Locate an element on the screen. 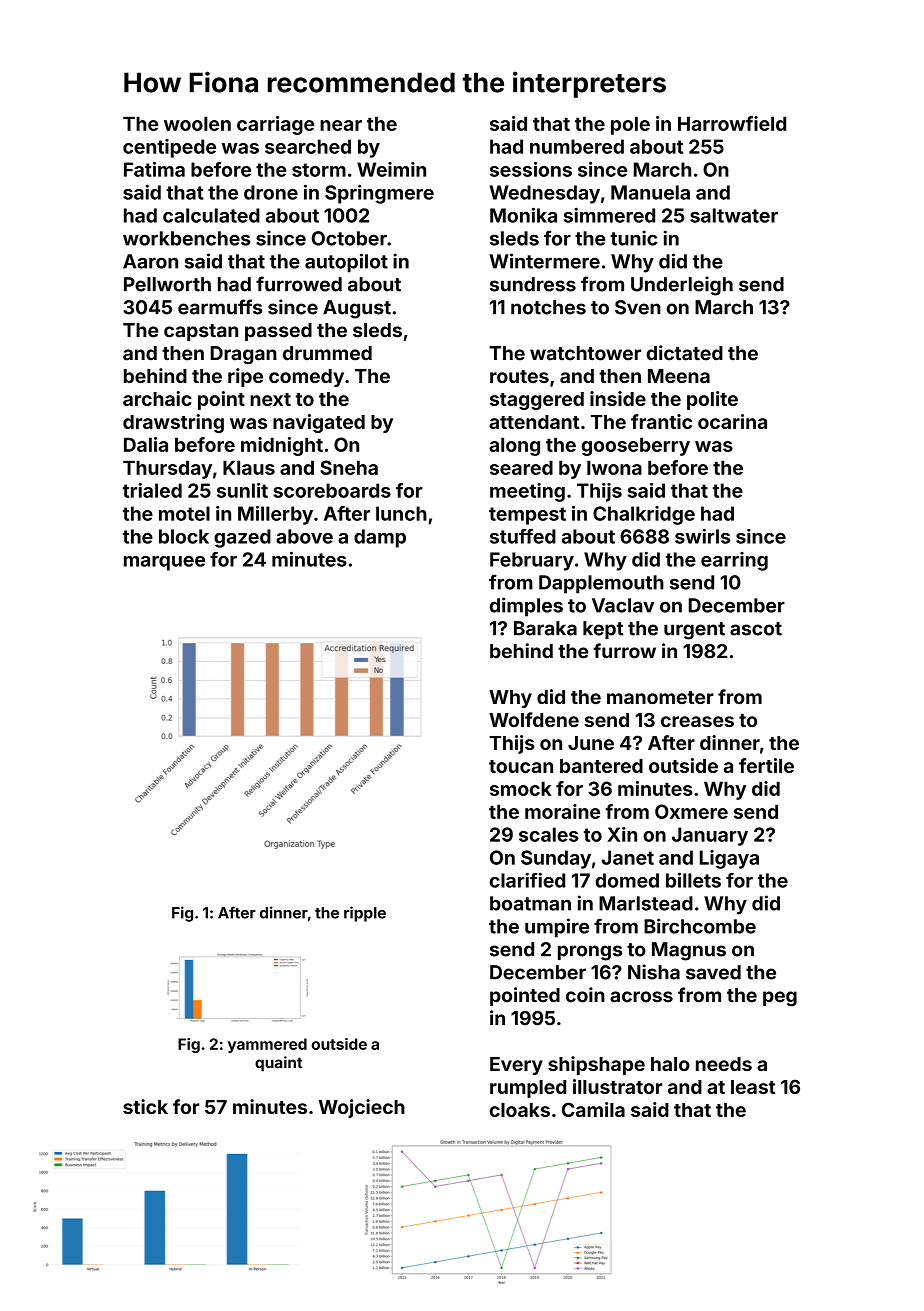  marquee is located at coordinates (164, 563).
